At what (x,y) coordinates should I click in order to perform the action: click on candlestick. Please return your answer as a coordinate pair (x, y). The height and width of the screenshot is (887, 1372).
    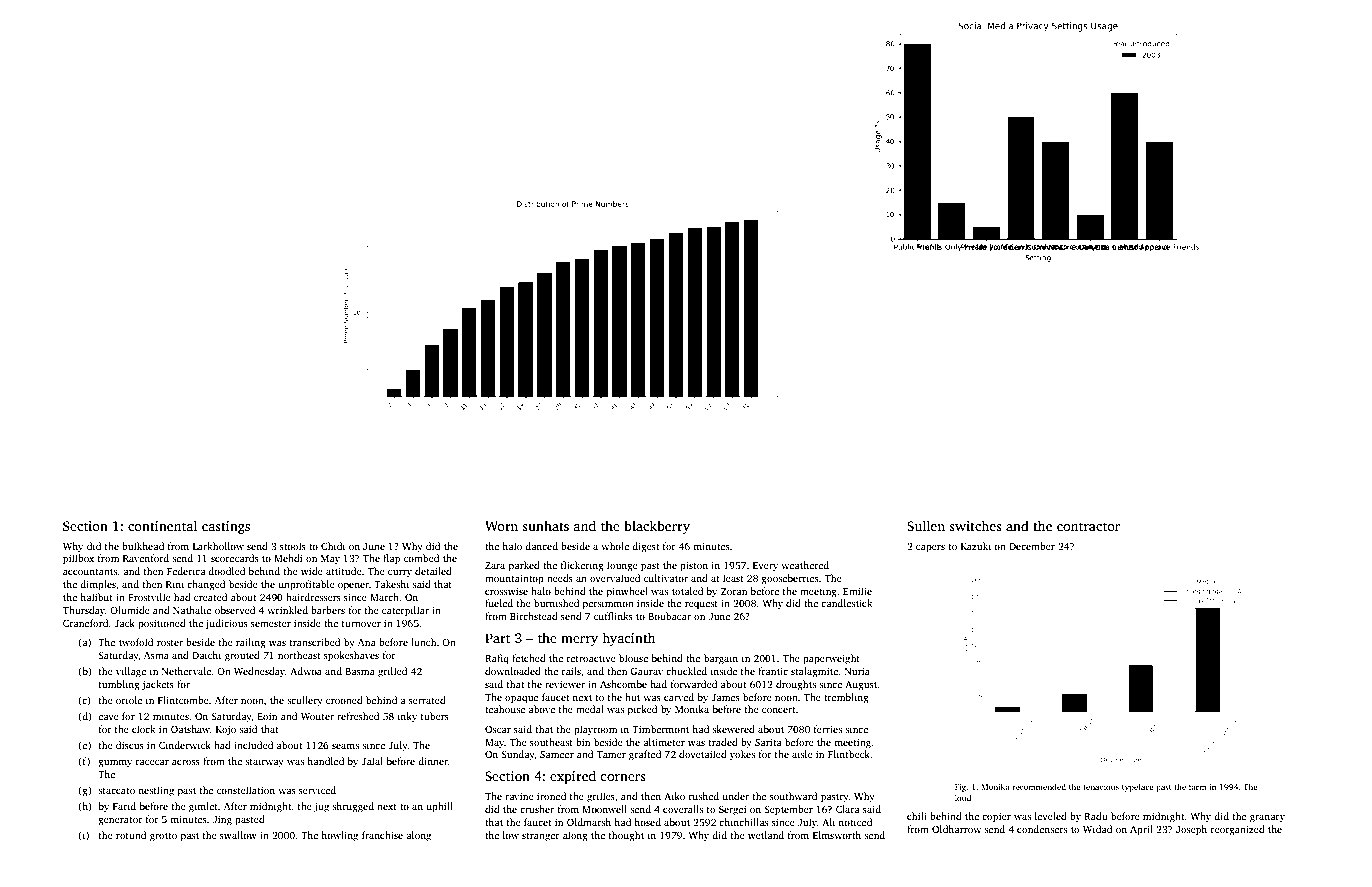
    Looking at the image, I should click on (847, 603).
